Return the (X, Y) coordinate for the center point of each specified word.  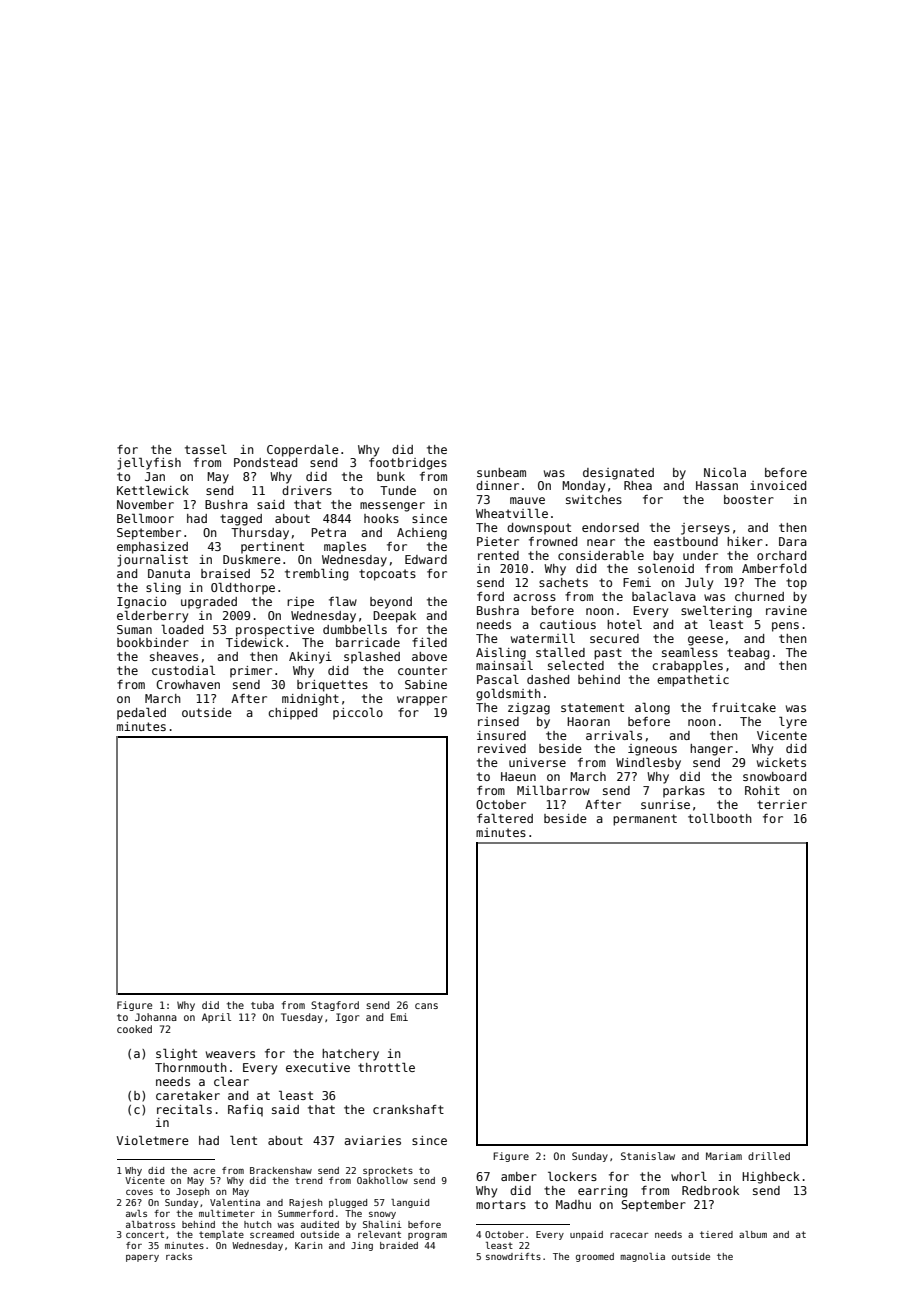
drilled (769, 1156)
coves (139, 1192)
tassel (206, 449)
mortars (501, 1204)
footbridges (408, 464)
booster (749, 499)
